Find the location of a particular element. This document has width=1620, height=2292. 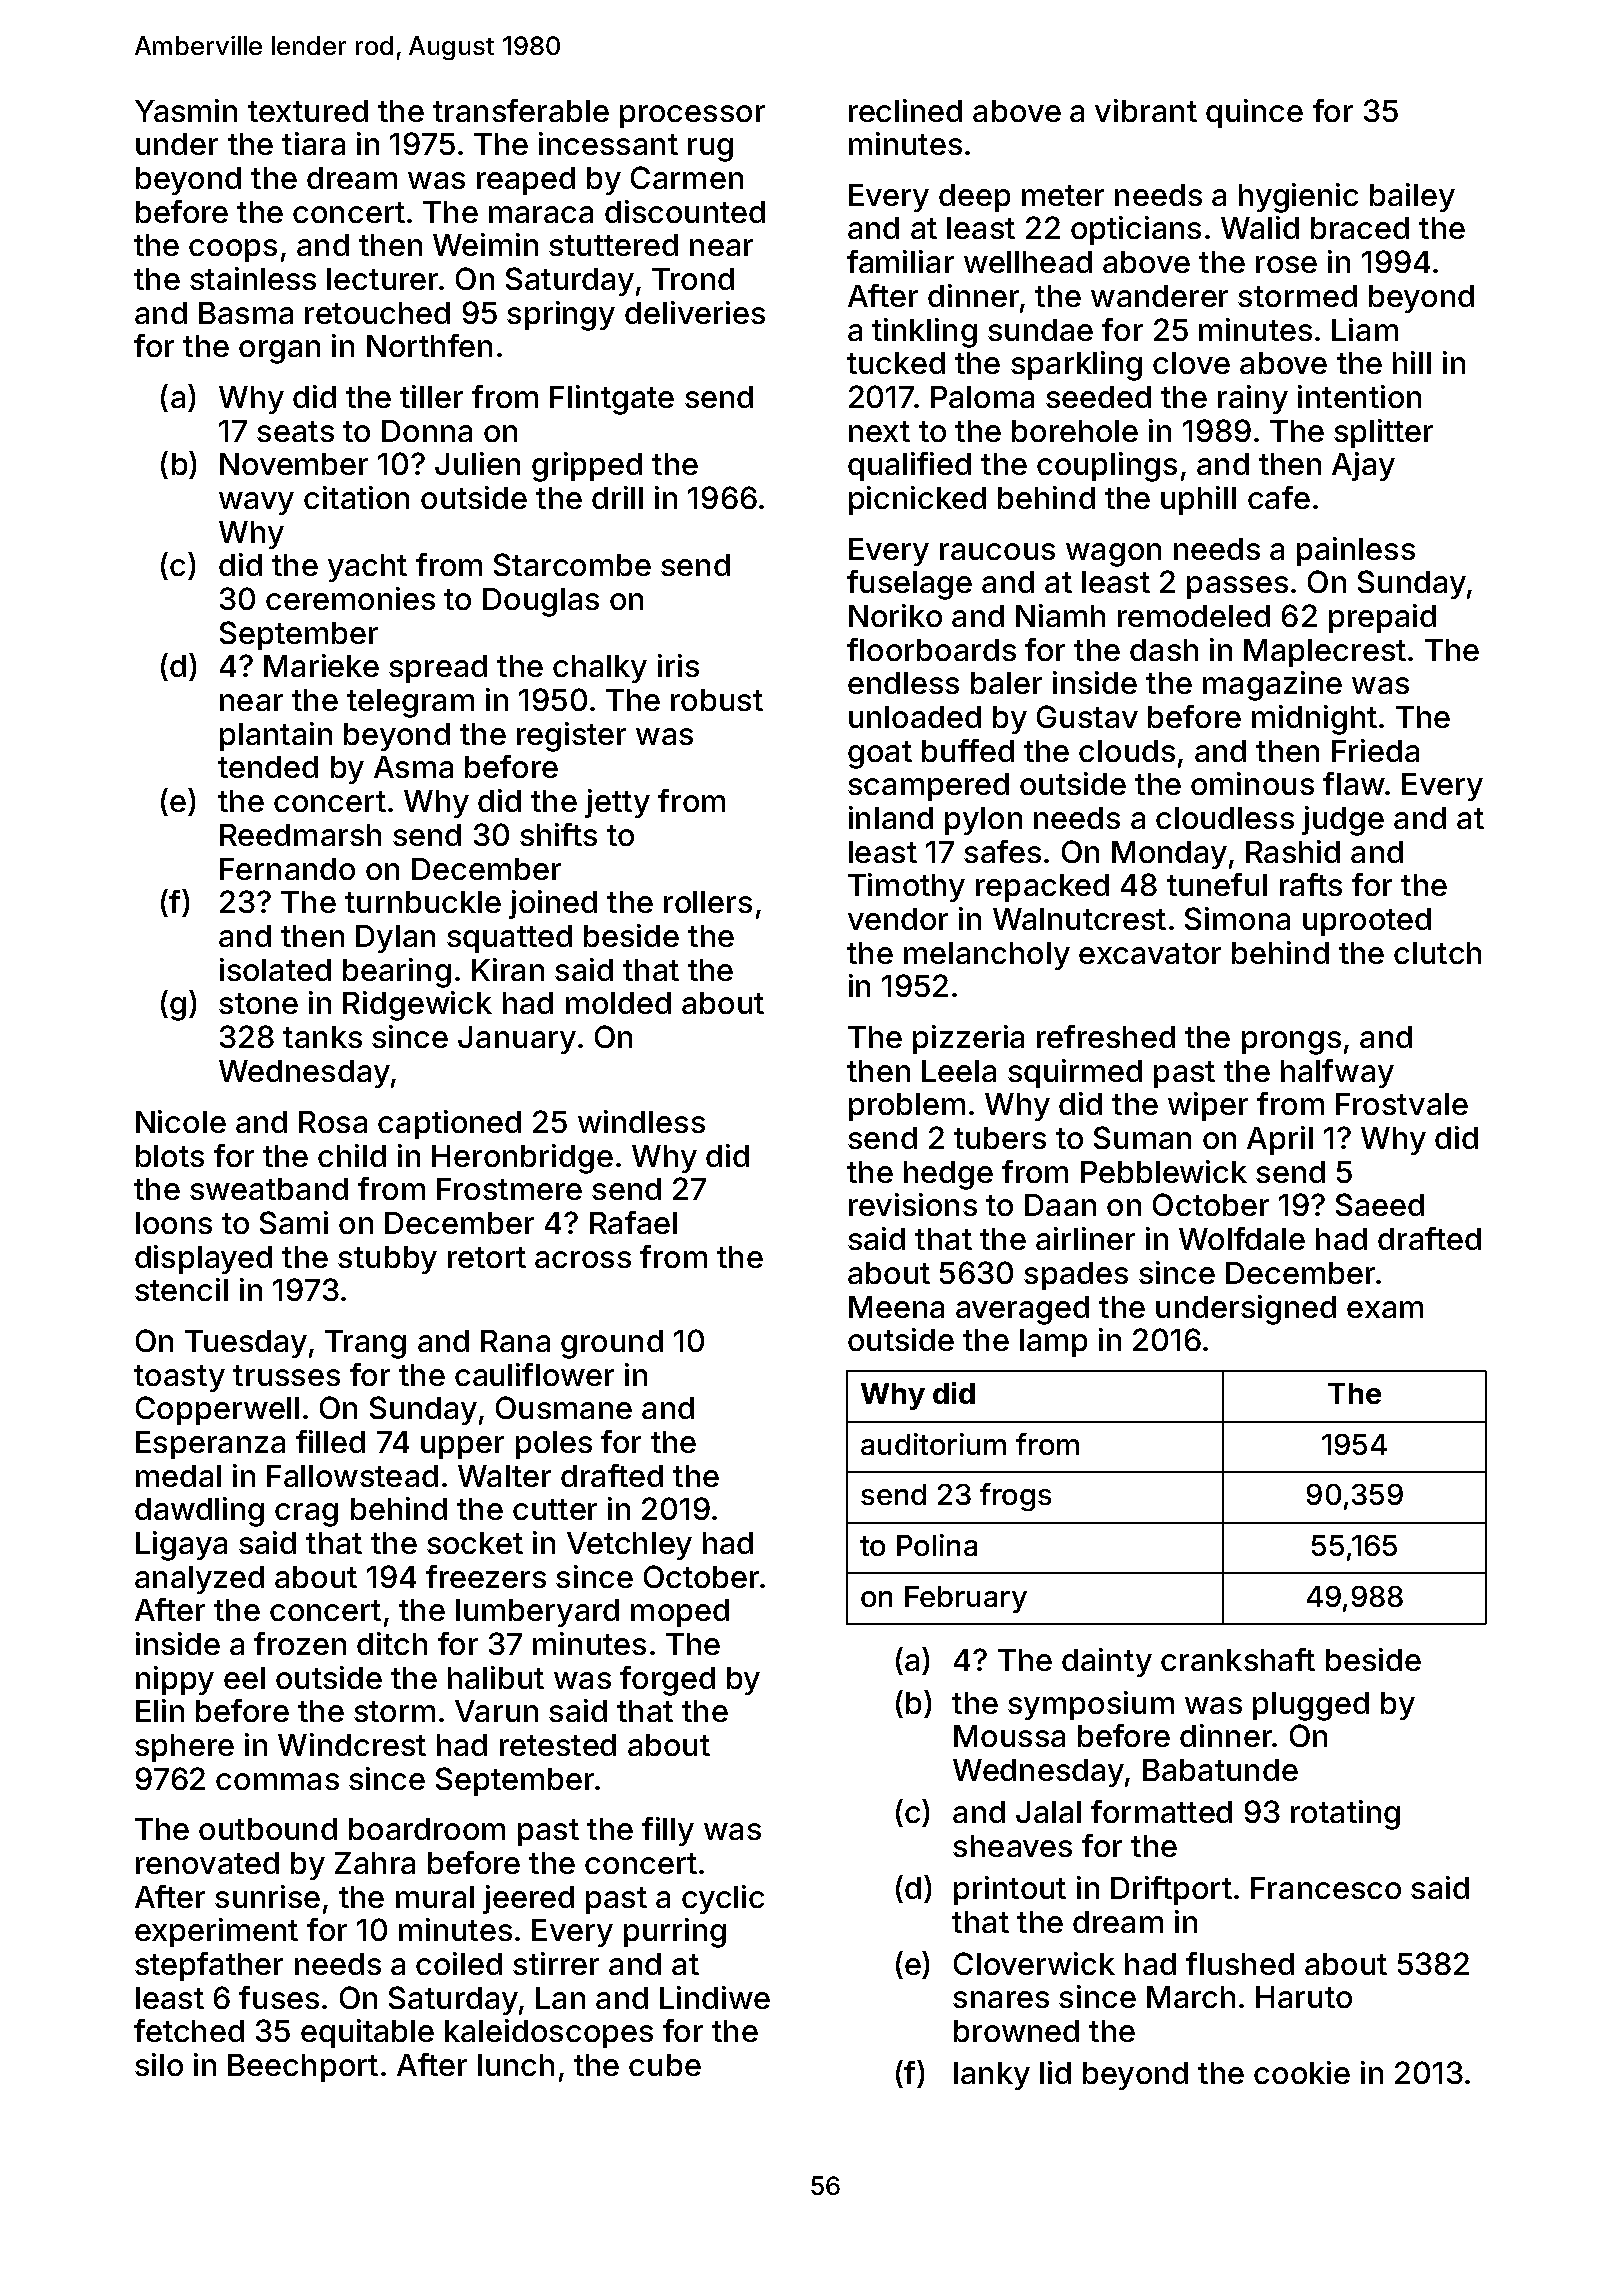

mural is located at coordinates (435, 1897).
